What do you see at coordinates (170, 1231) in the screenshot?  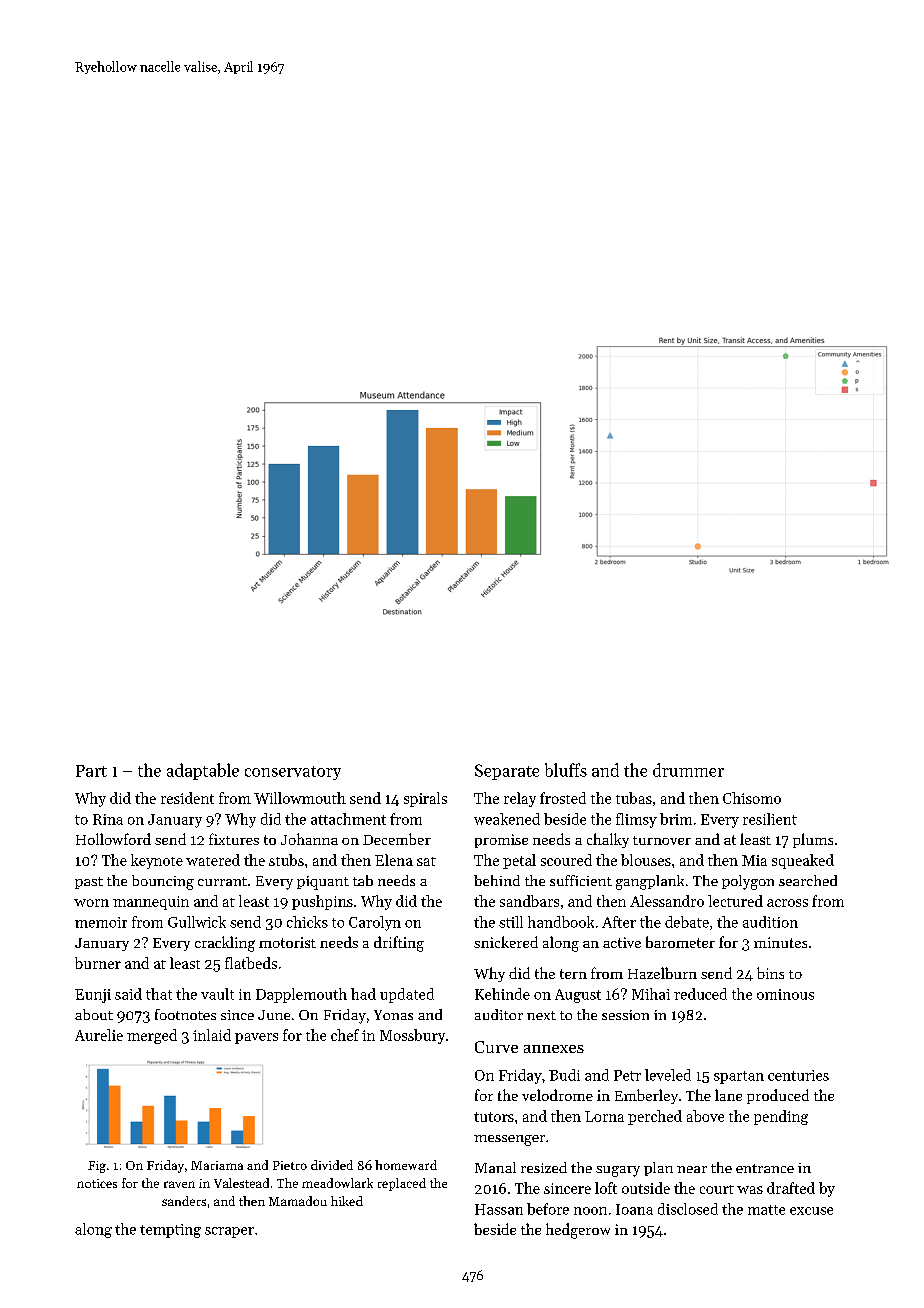 I see `tempting` at bounding box center [170, 1231].
